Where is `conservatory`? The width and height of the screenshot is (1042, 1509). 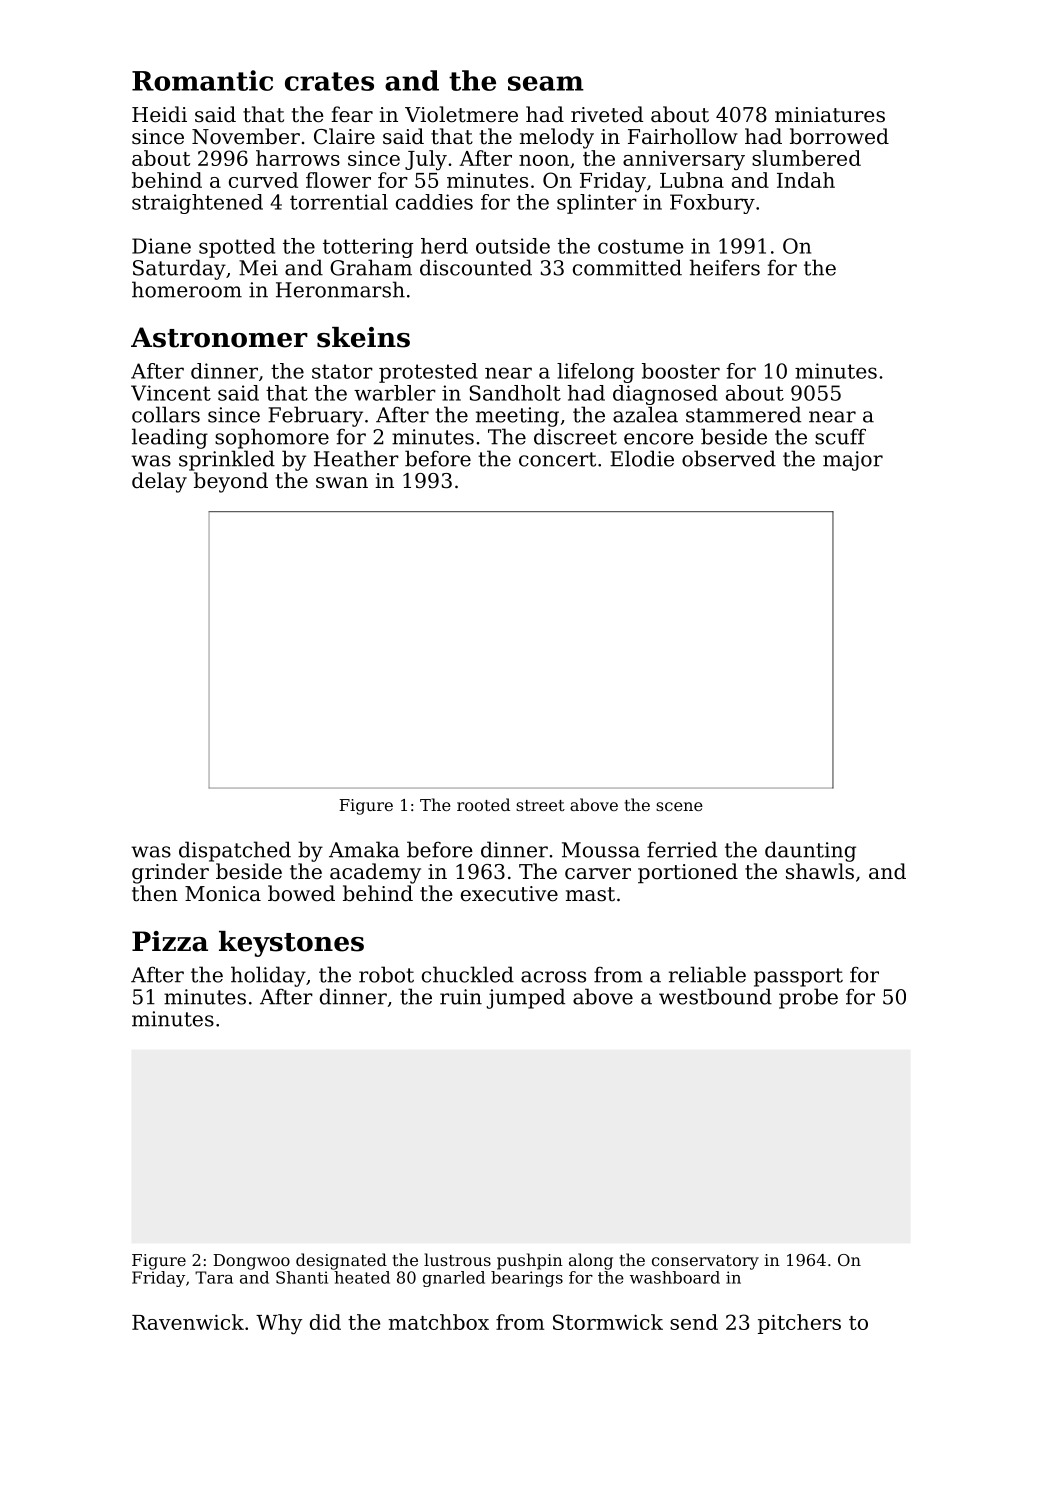 conservatory is located at coordinates (705, 1262).
